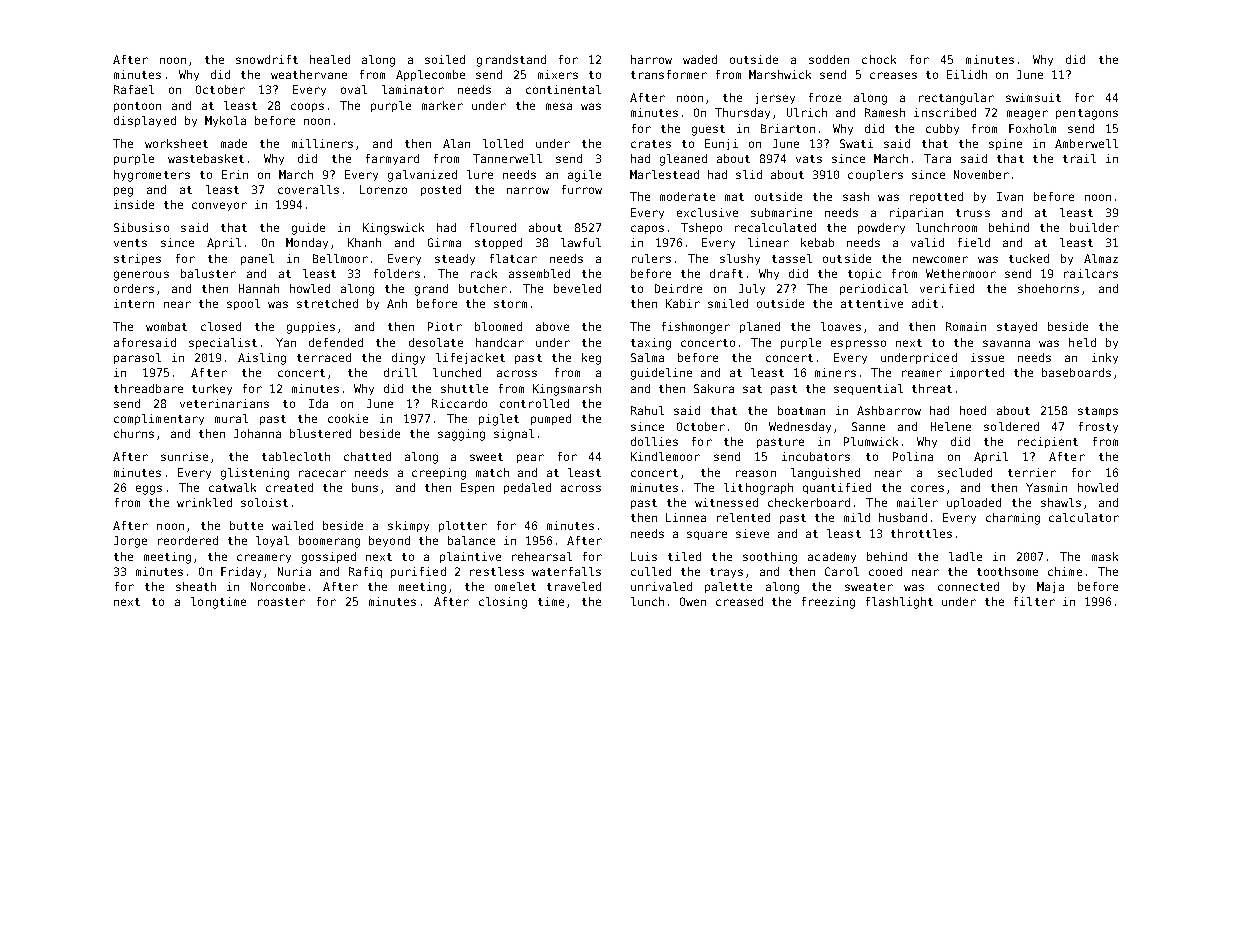 The height and width of the screenshot is (952, 1233). What do you see at coordinates (1006, 343) in the screenshot?
I see `savanna` at bounding box center [1006, 343].
